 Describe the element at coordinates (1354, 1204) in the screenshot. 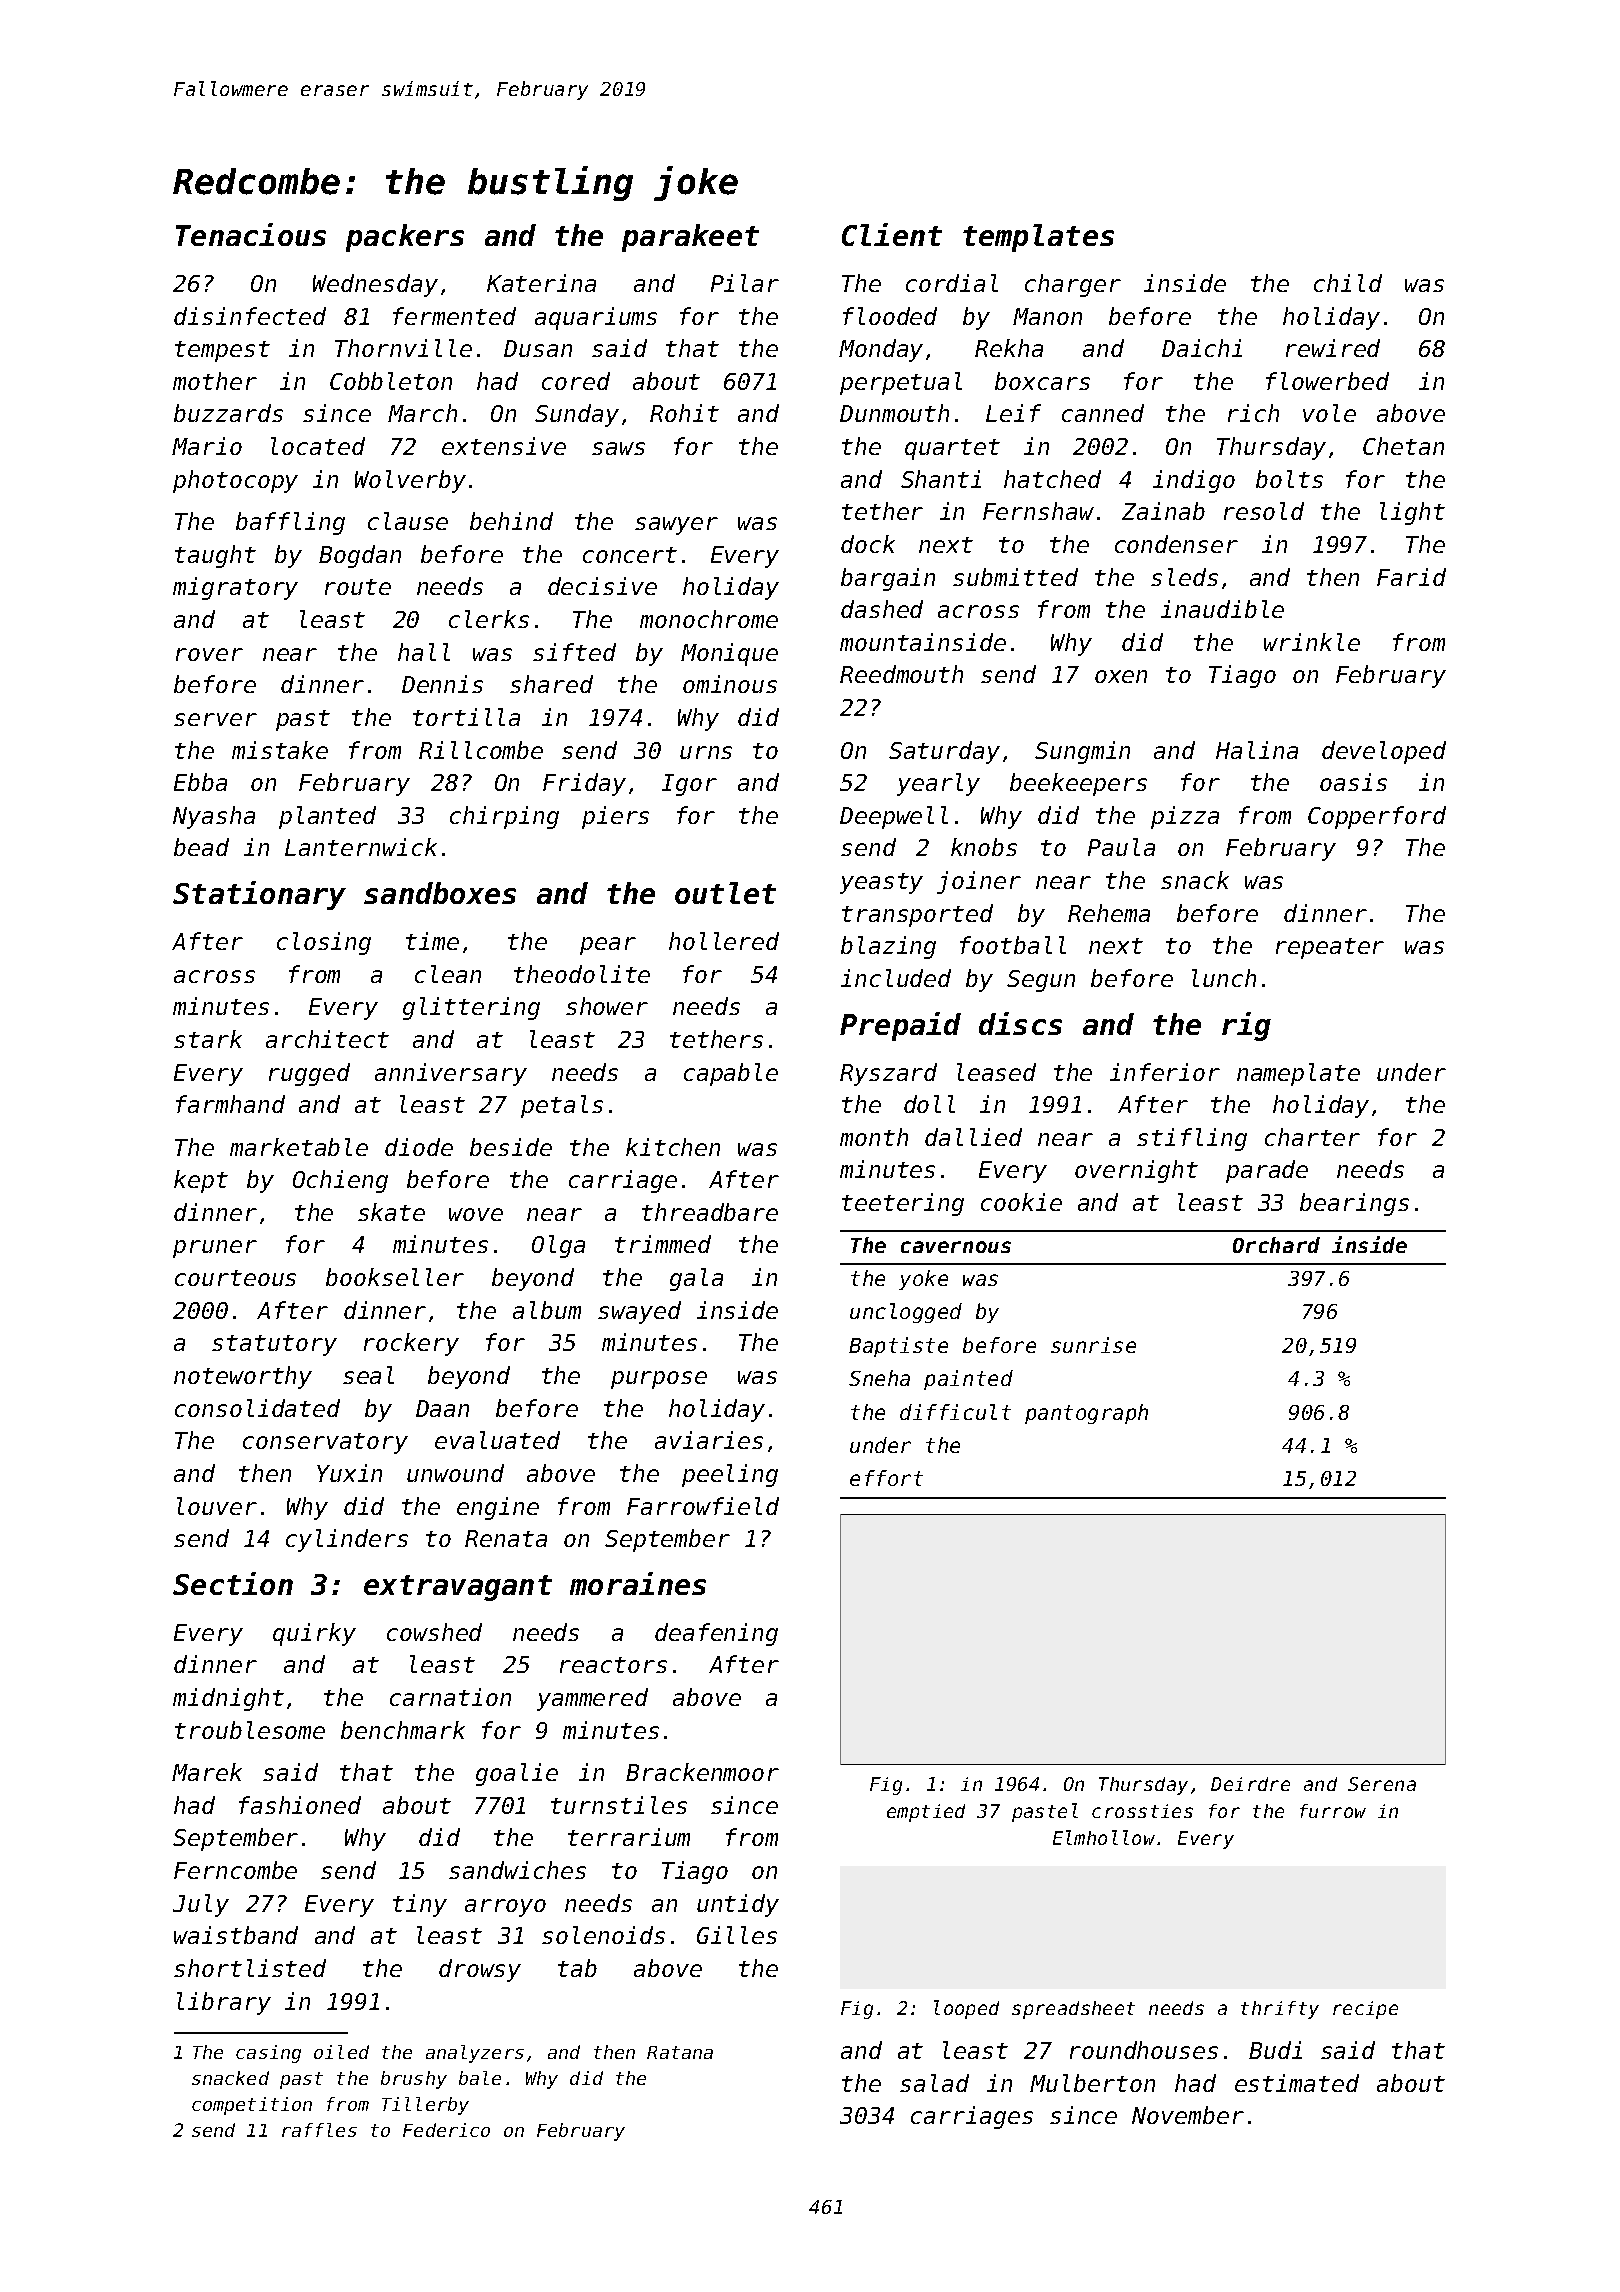

I see `bearings` at that location.
